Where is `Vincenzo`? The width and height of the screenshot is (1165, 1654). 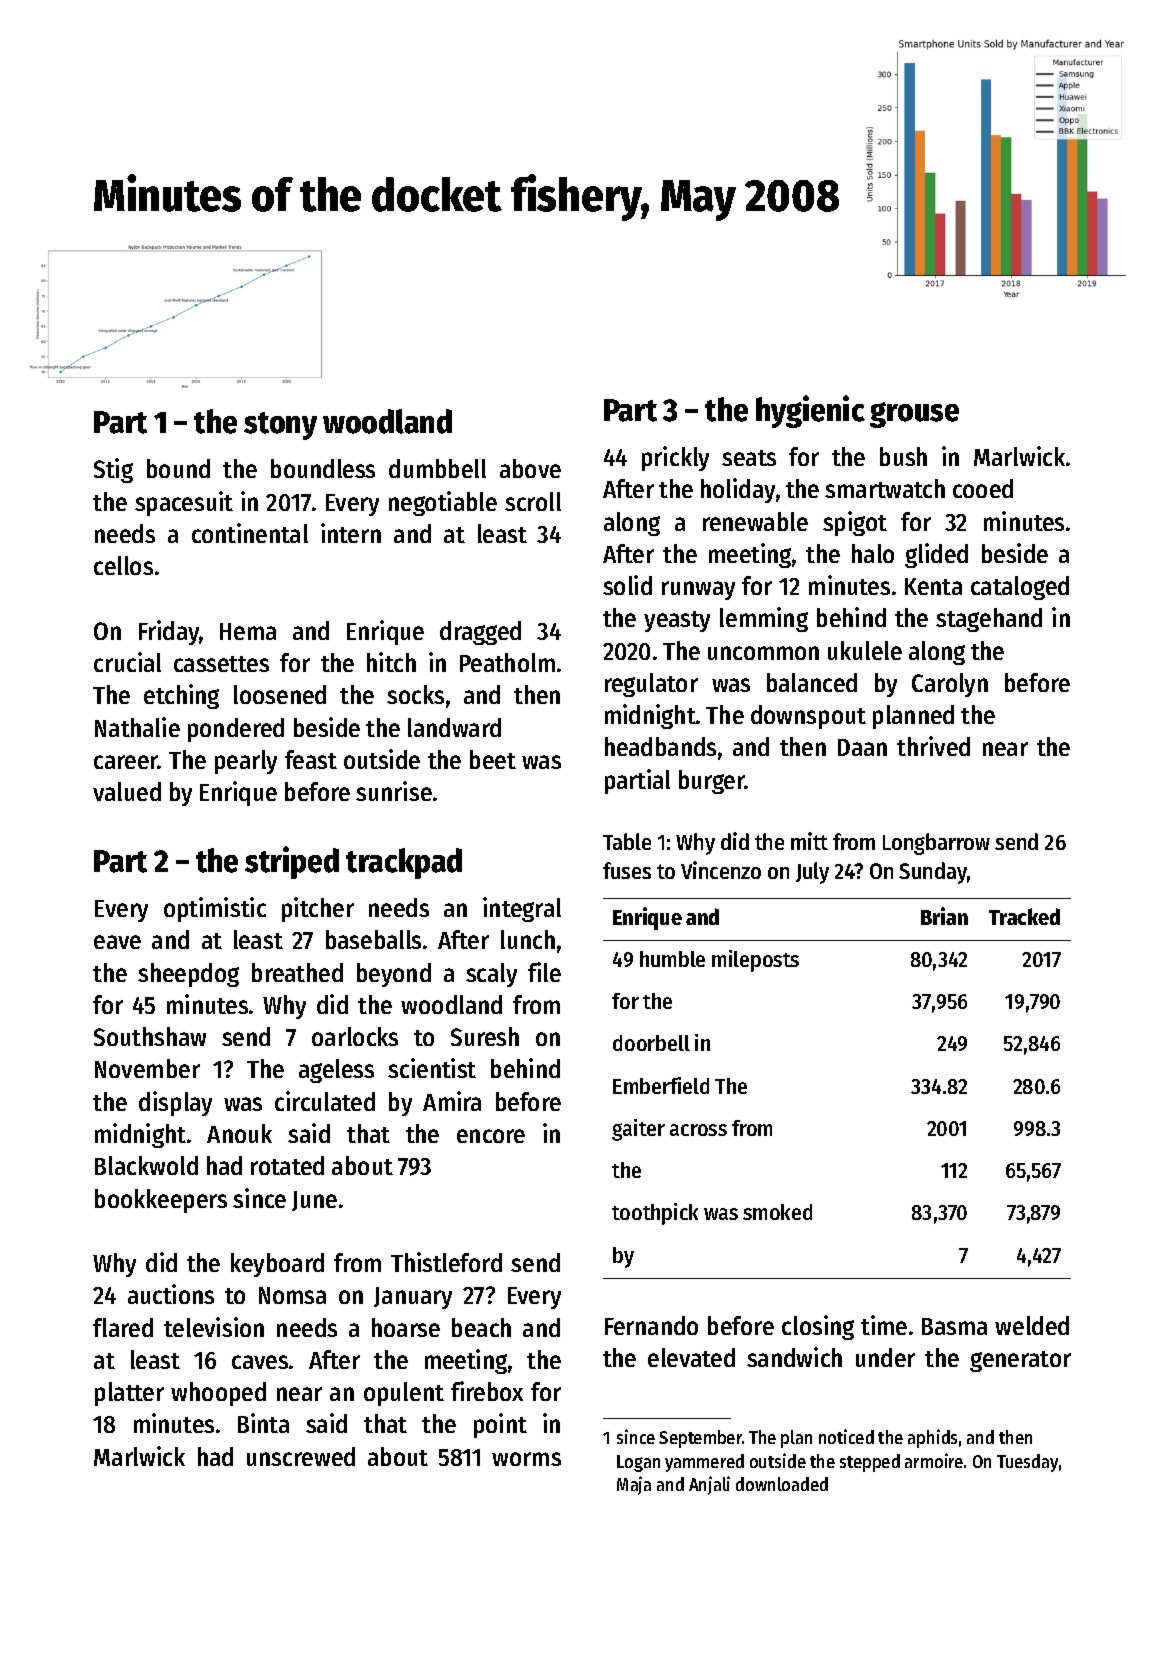
Vincenzo is located at coordinates (721, 870).
